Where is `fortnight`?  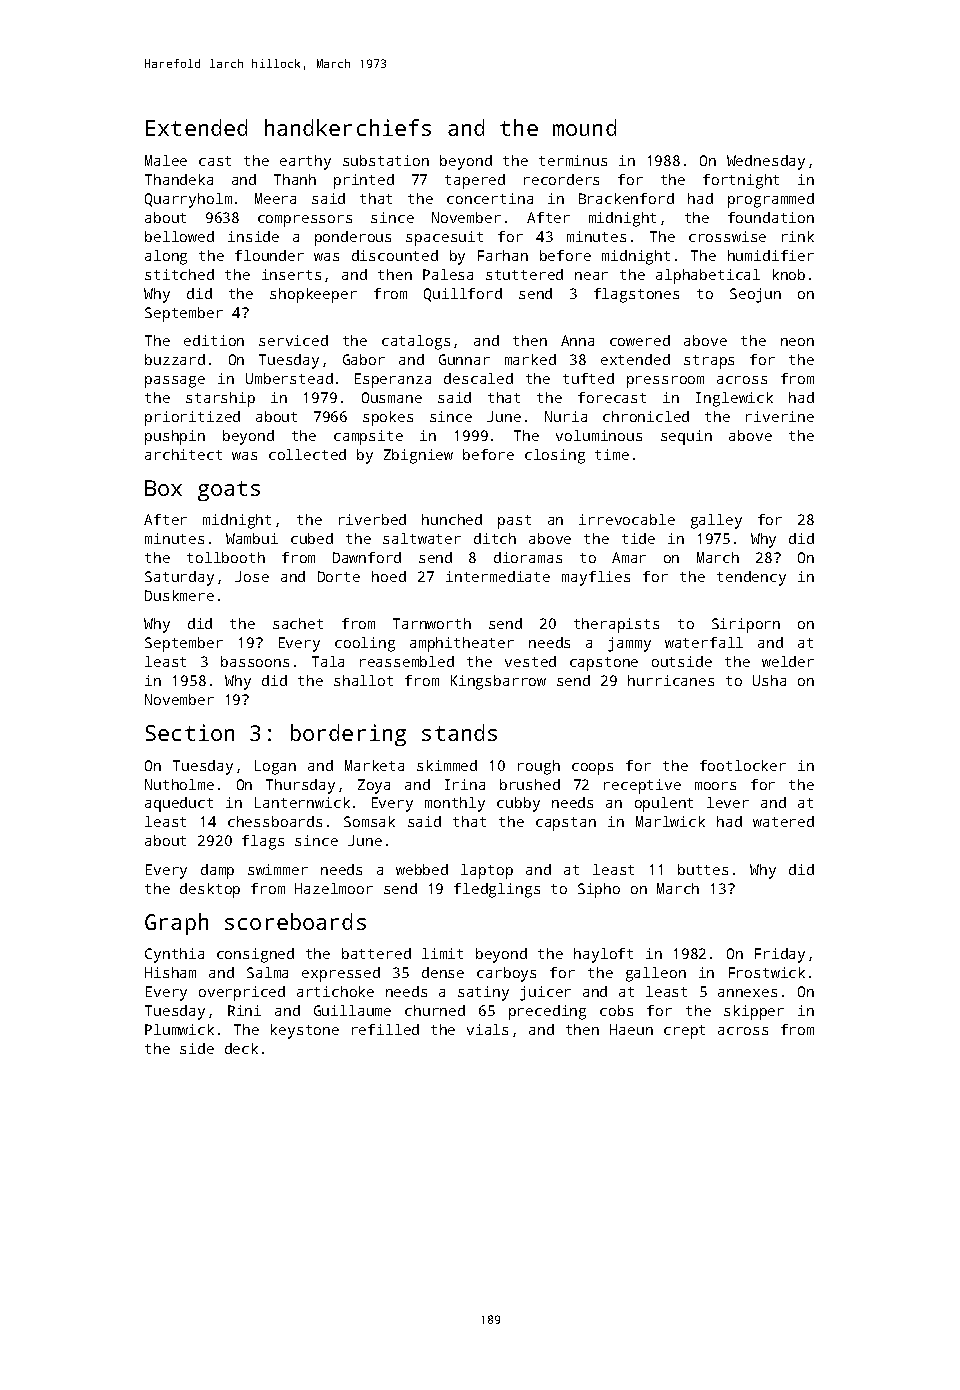 fortnight is located at coordinates (741, 181).
